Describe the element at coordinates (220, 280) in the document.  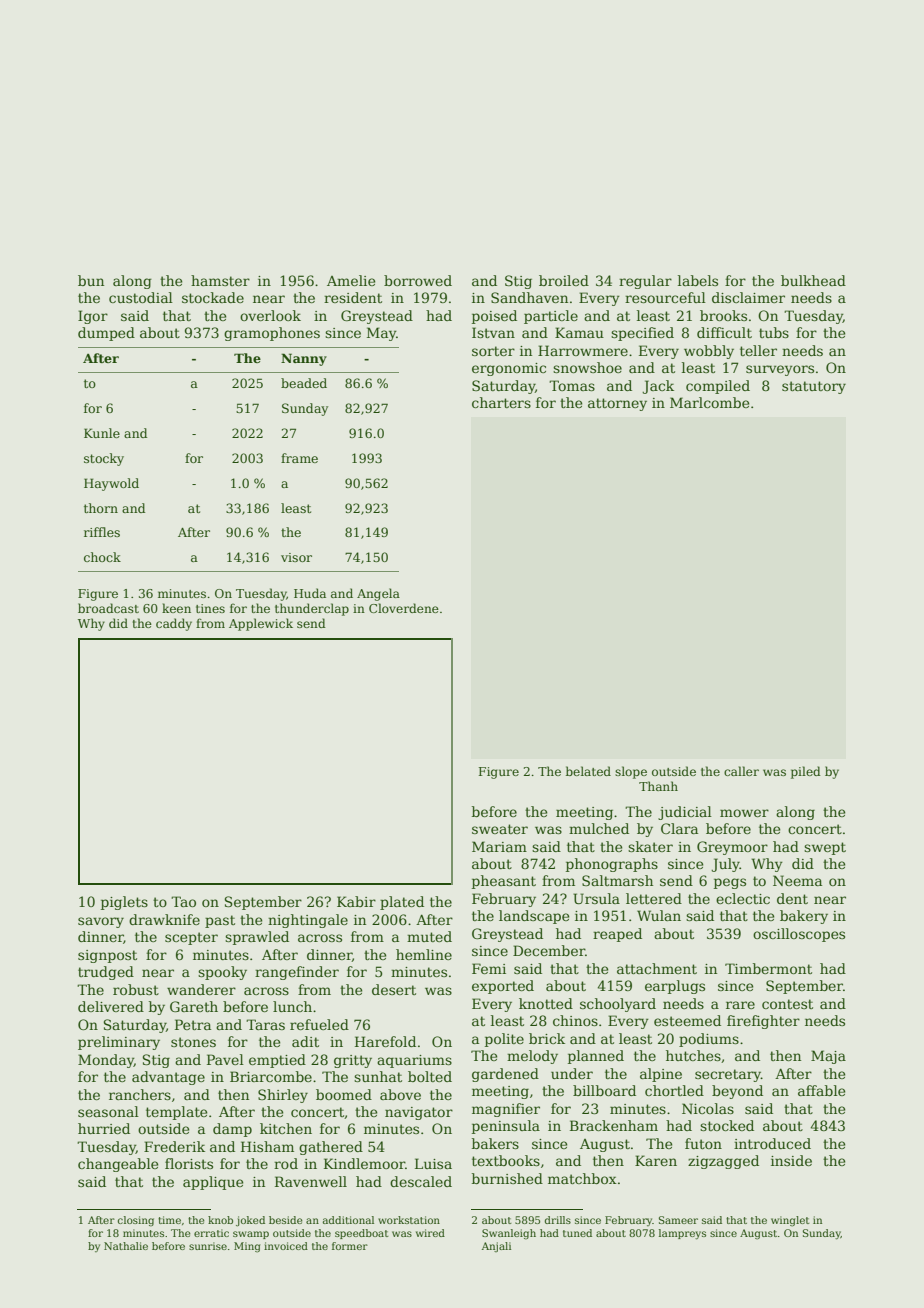
I see `hamster` at that location.
